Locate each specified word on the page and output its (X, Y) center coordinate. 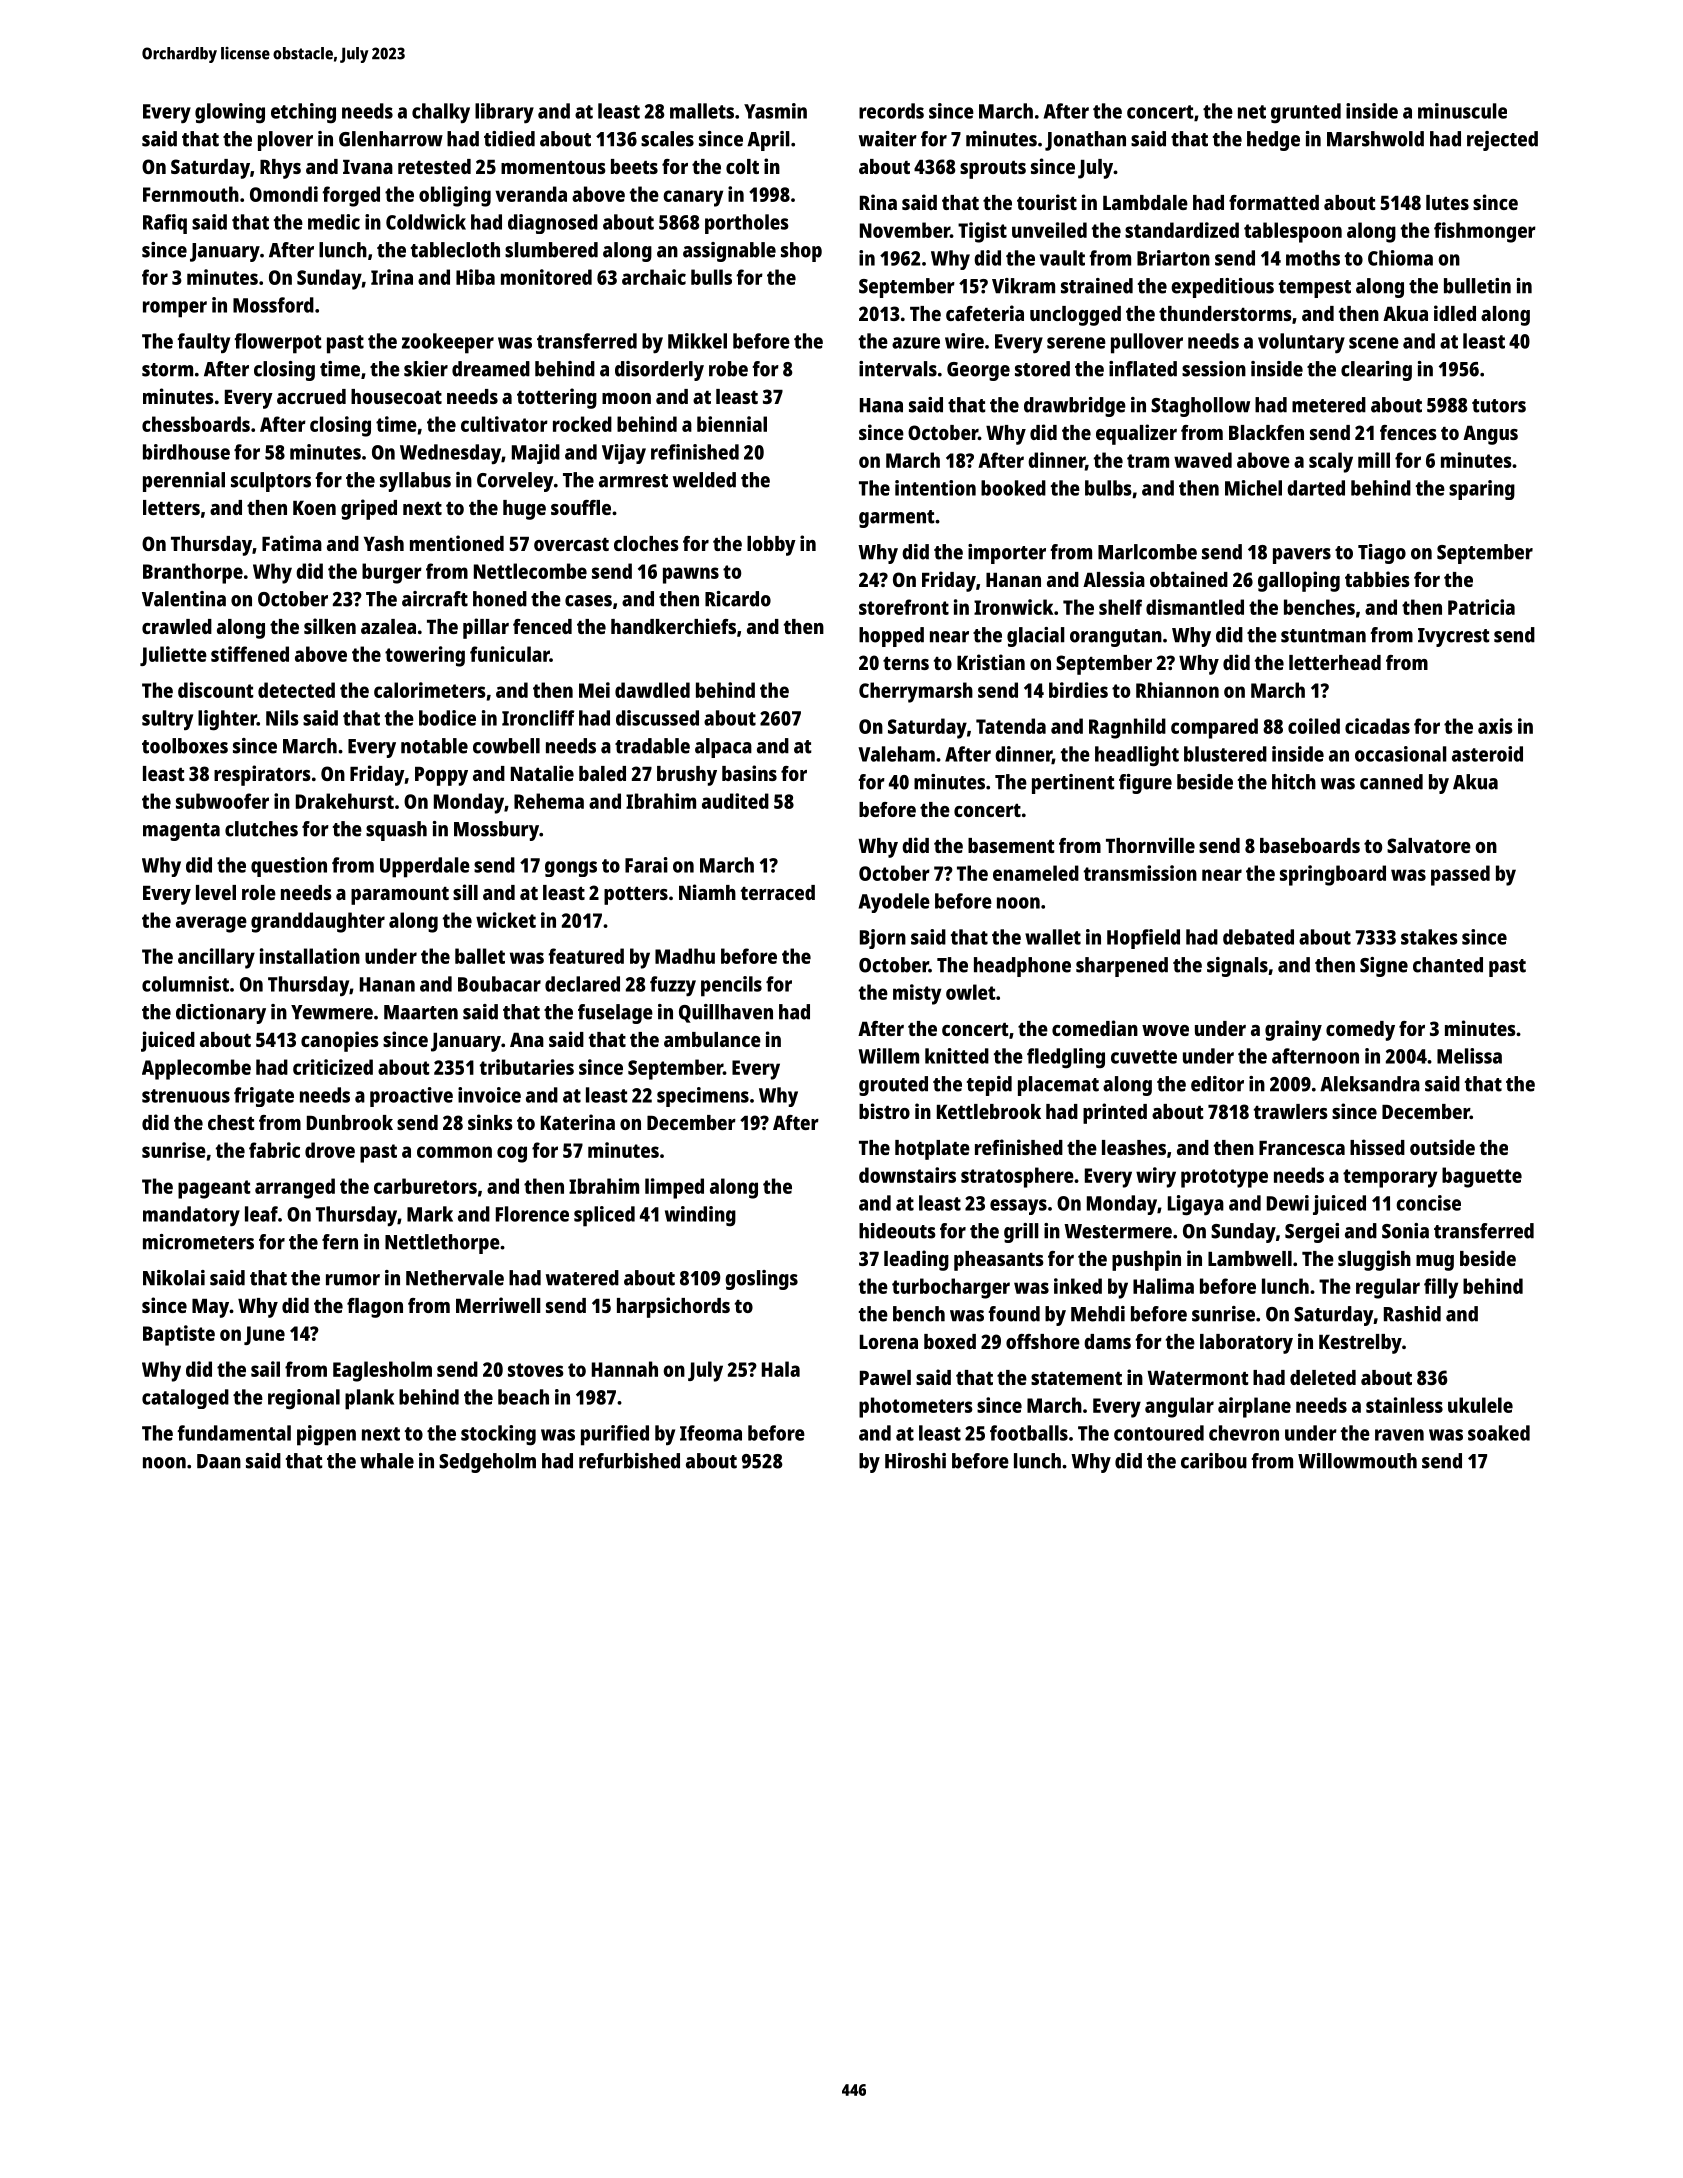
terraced (778, 892)
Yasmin (775, 111)
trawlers (1291, 1111)
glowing (230, 113)
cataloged (185, 1399)
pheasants (999, 1261)
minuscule (1462, 111)
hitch (1294, 782)
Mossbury (496, 831)
